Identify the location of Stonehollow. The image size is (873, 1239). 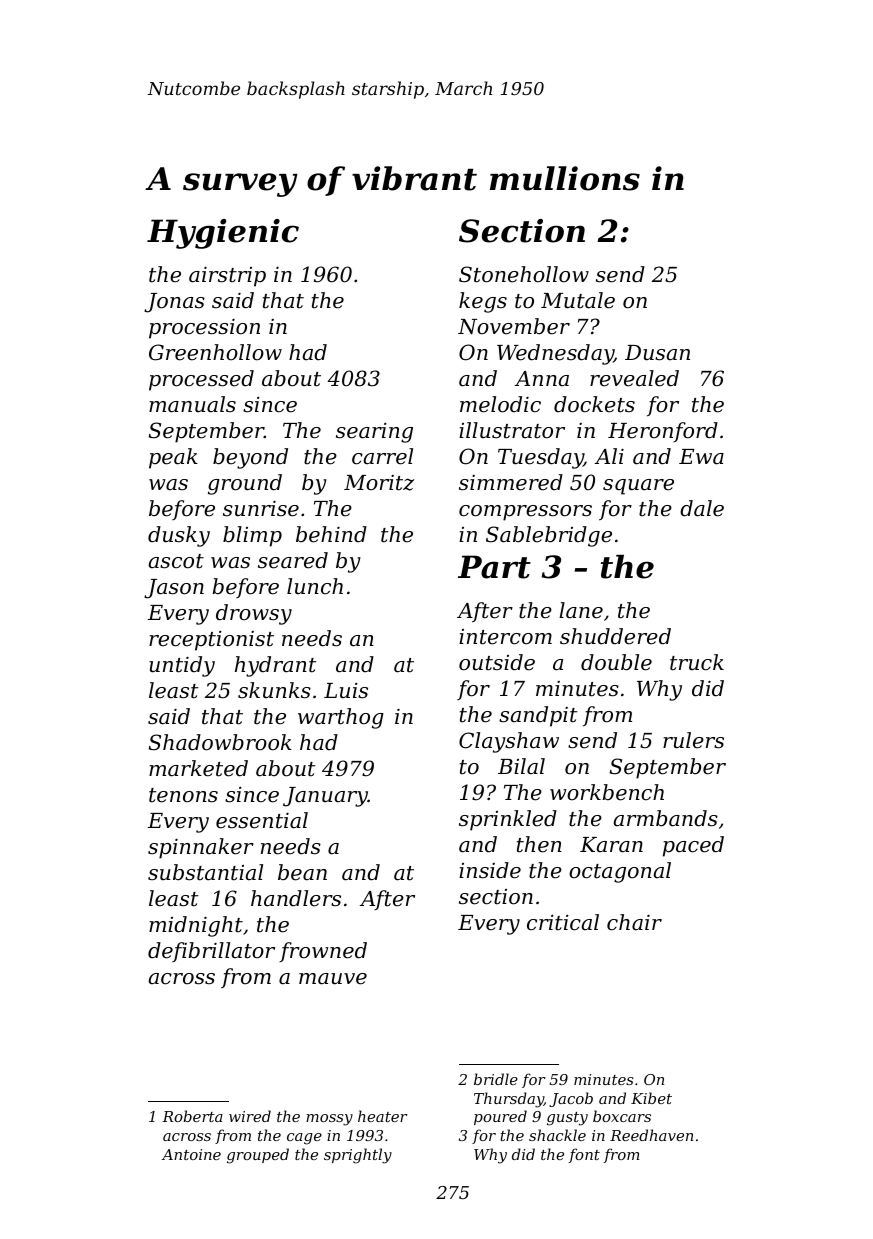
(524, 274).
